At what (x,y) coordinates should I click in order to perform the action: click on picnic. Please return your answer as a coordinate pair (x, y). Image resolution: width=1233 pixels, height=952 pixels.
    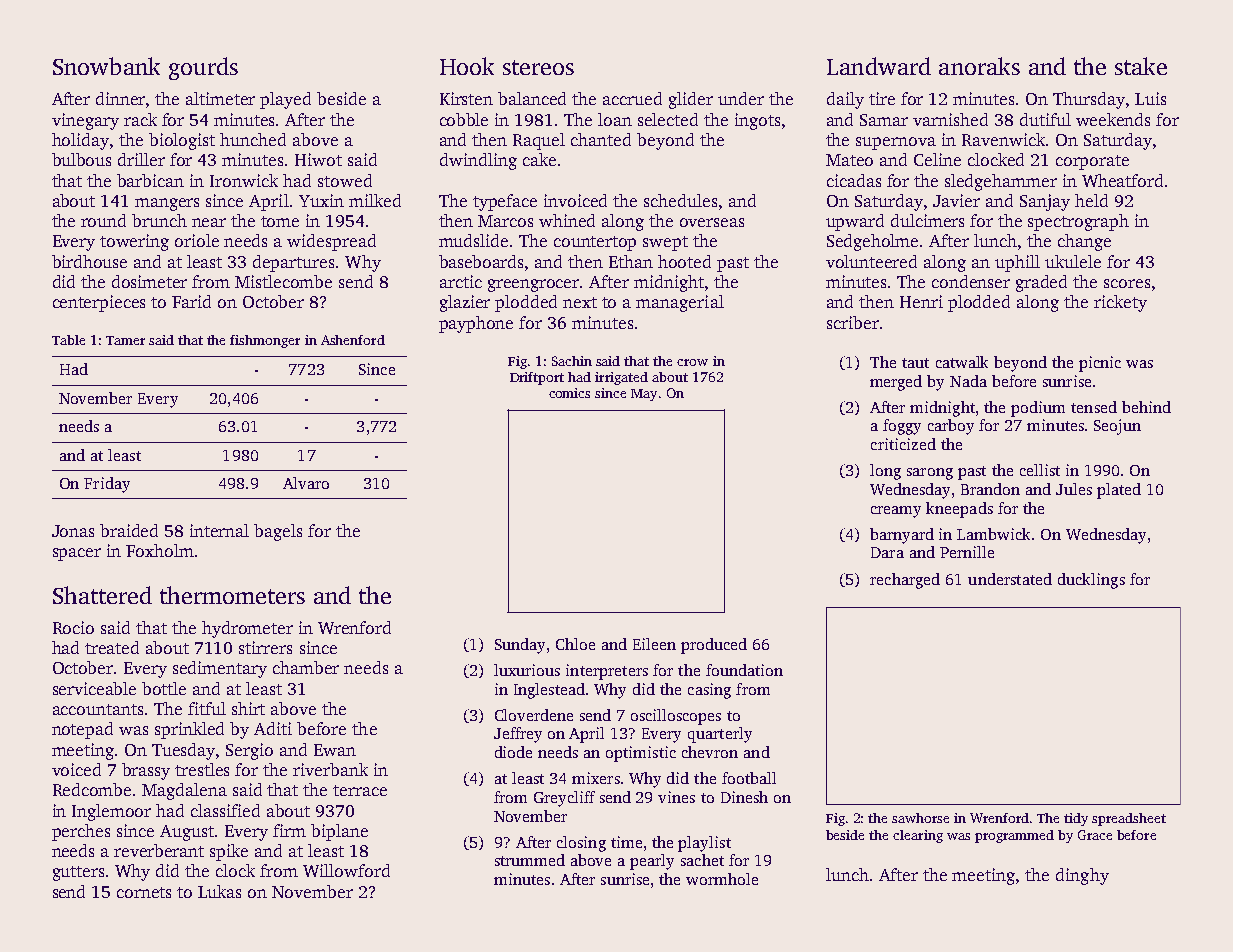
    Looking at the image, I should click on (1100, 364).
